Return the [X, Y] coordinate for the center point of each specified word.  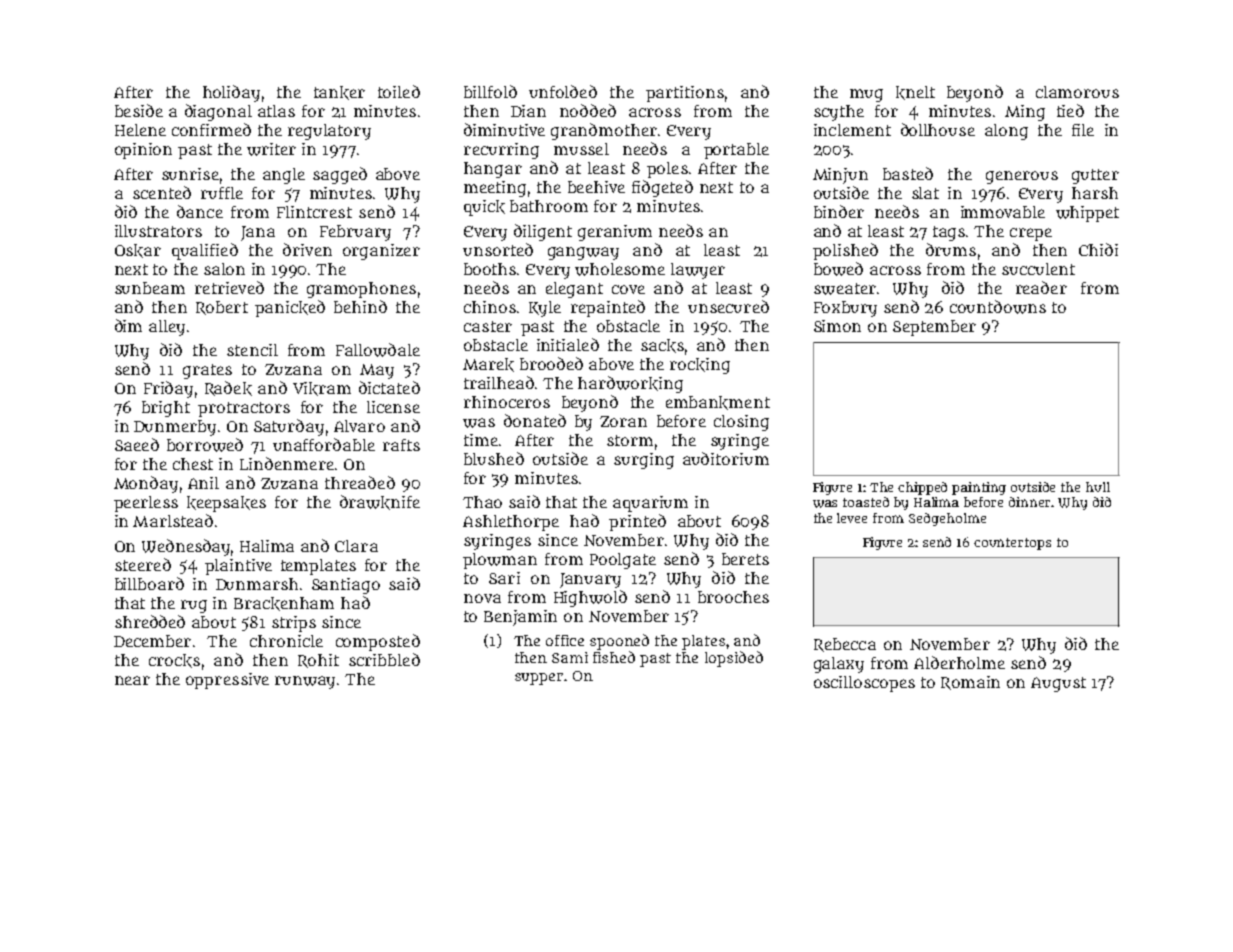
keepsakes [226, 504]
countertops [1012, 544]
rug [194, 606]
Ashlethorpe [511, 523]
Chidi [1098, 249]
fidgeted [662, 188]
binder [839, 211]
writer [271, 149]
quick [484, 208]
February [355, 233]
